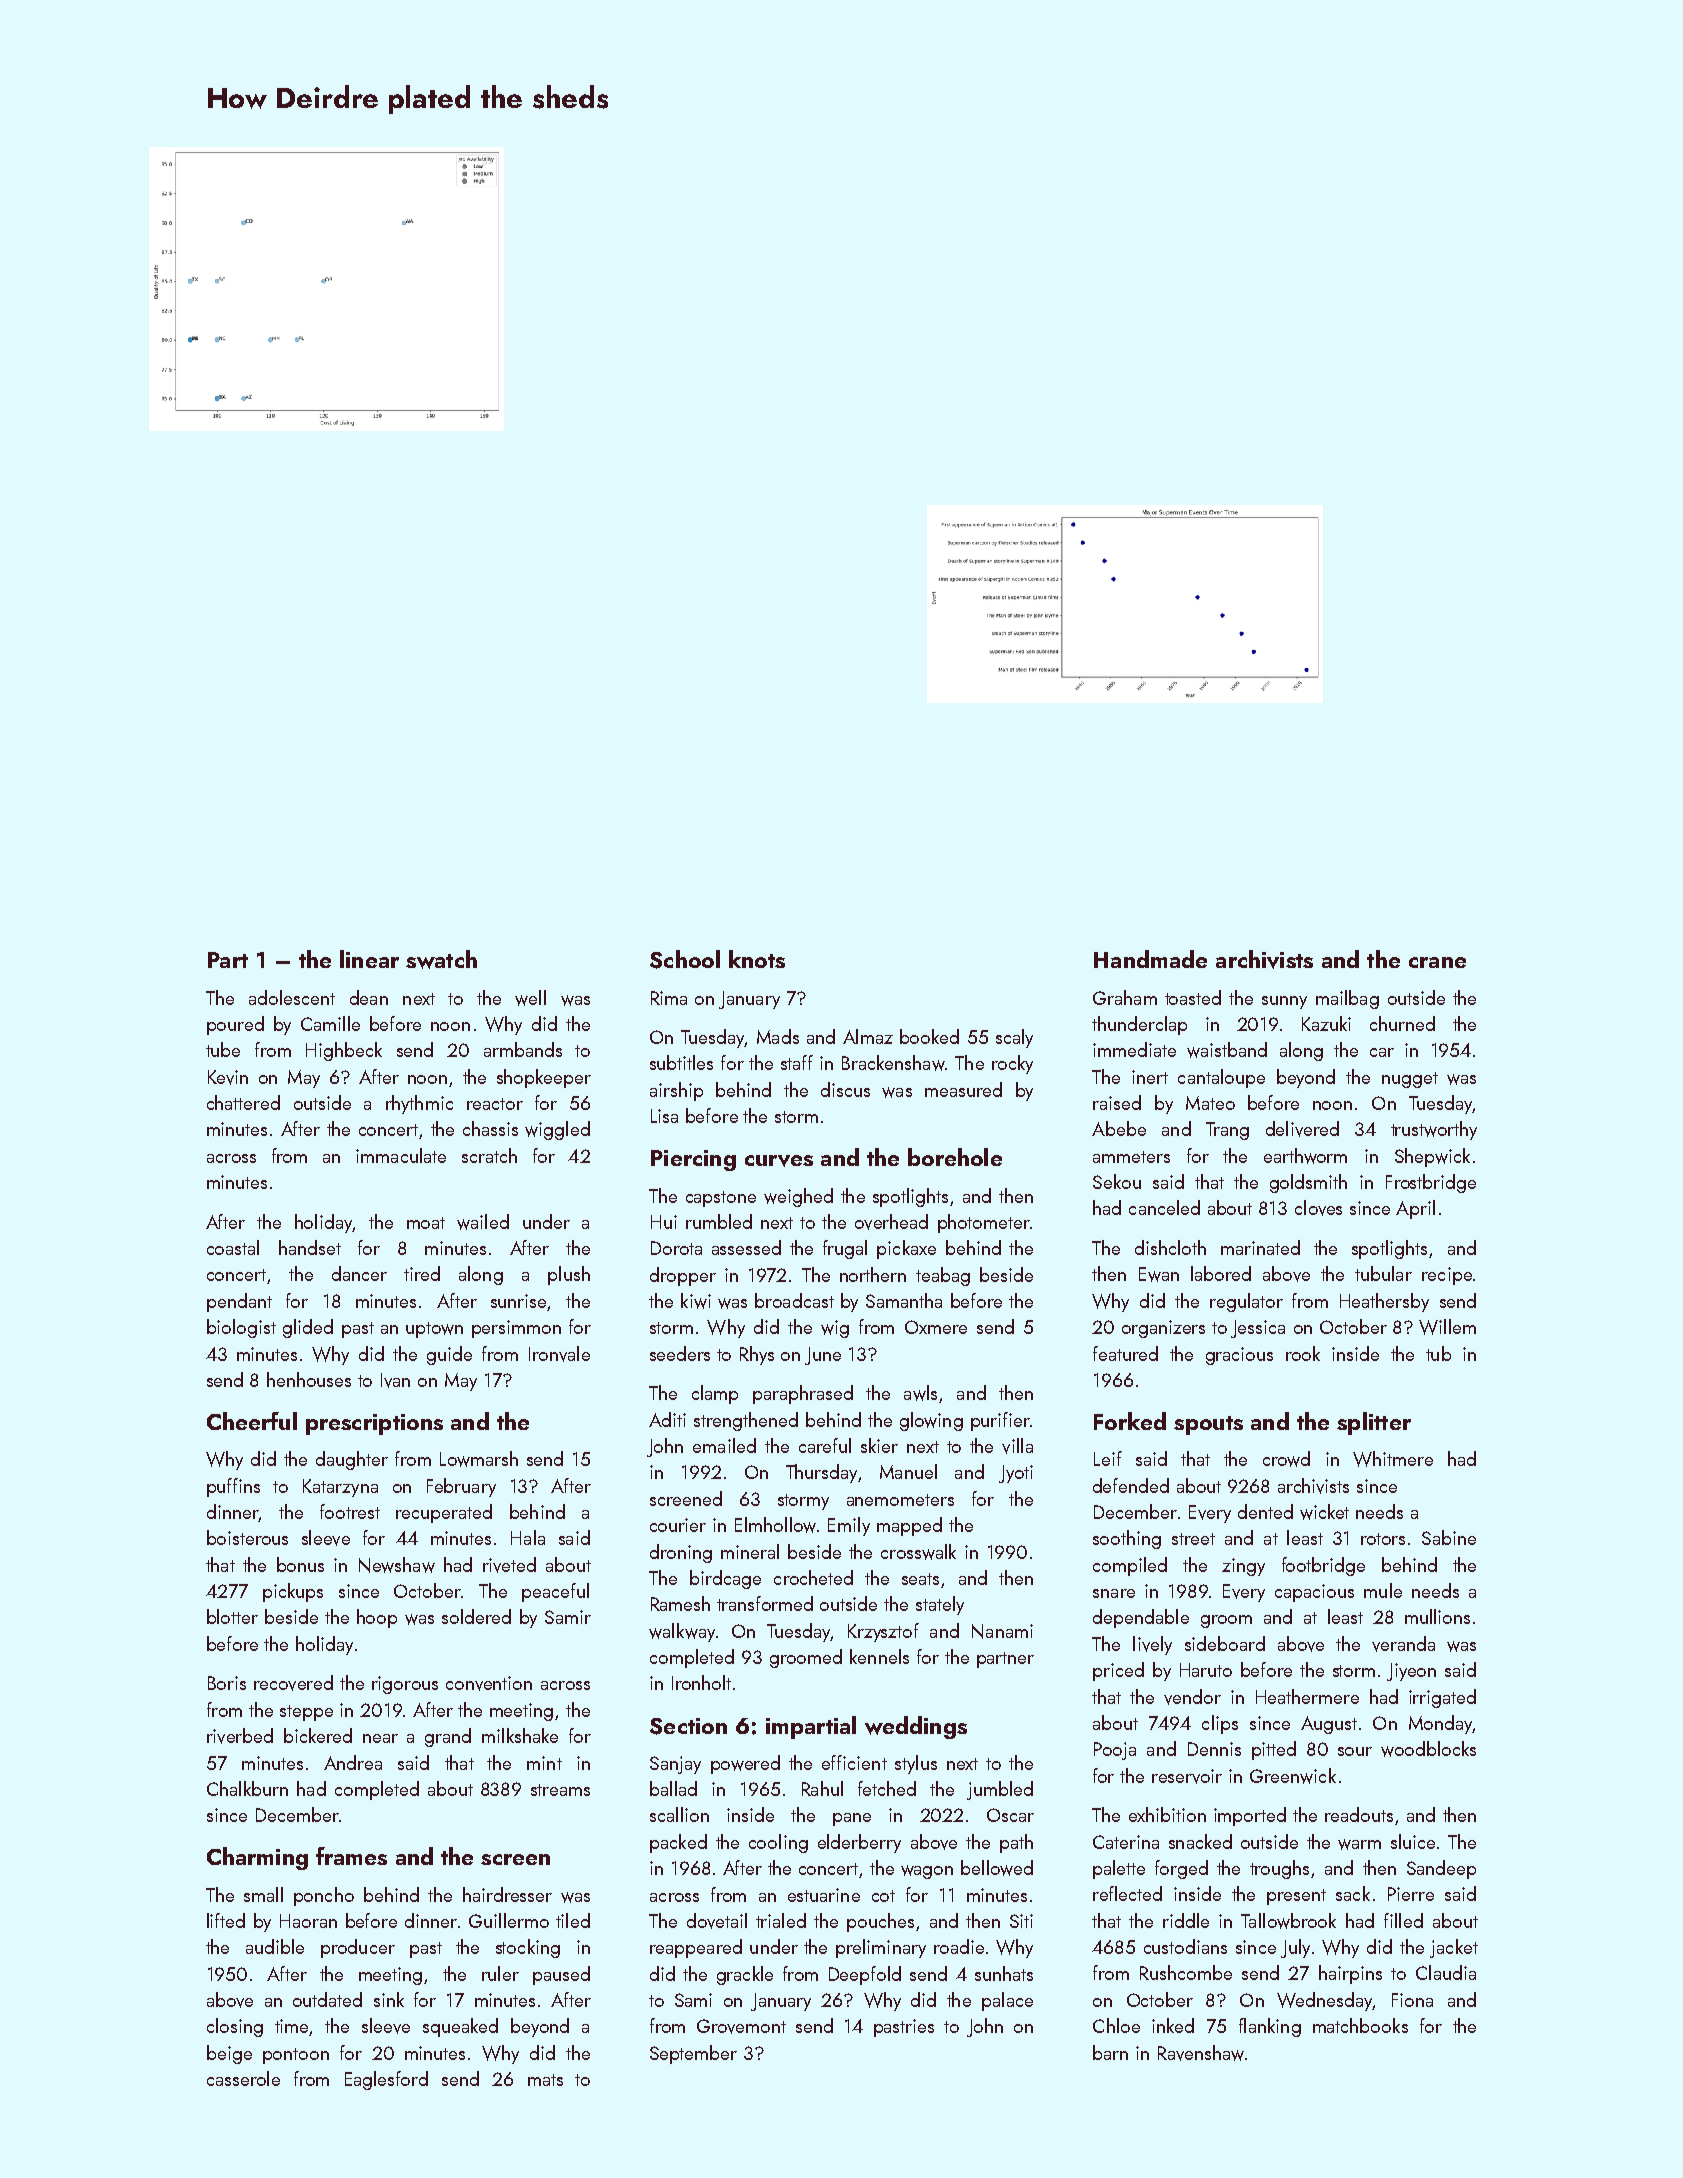  Describe the element at coordinates (1355, 1751) in the document. I see `sour` at that location.
